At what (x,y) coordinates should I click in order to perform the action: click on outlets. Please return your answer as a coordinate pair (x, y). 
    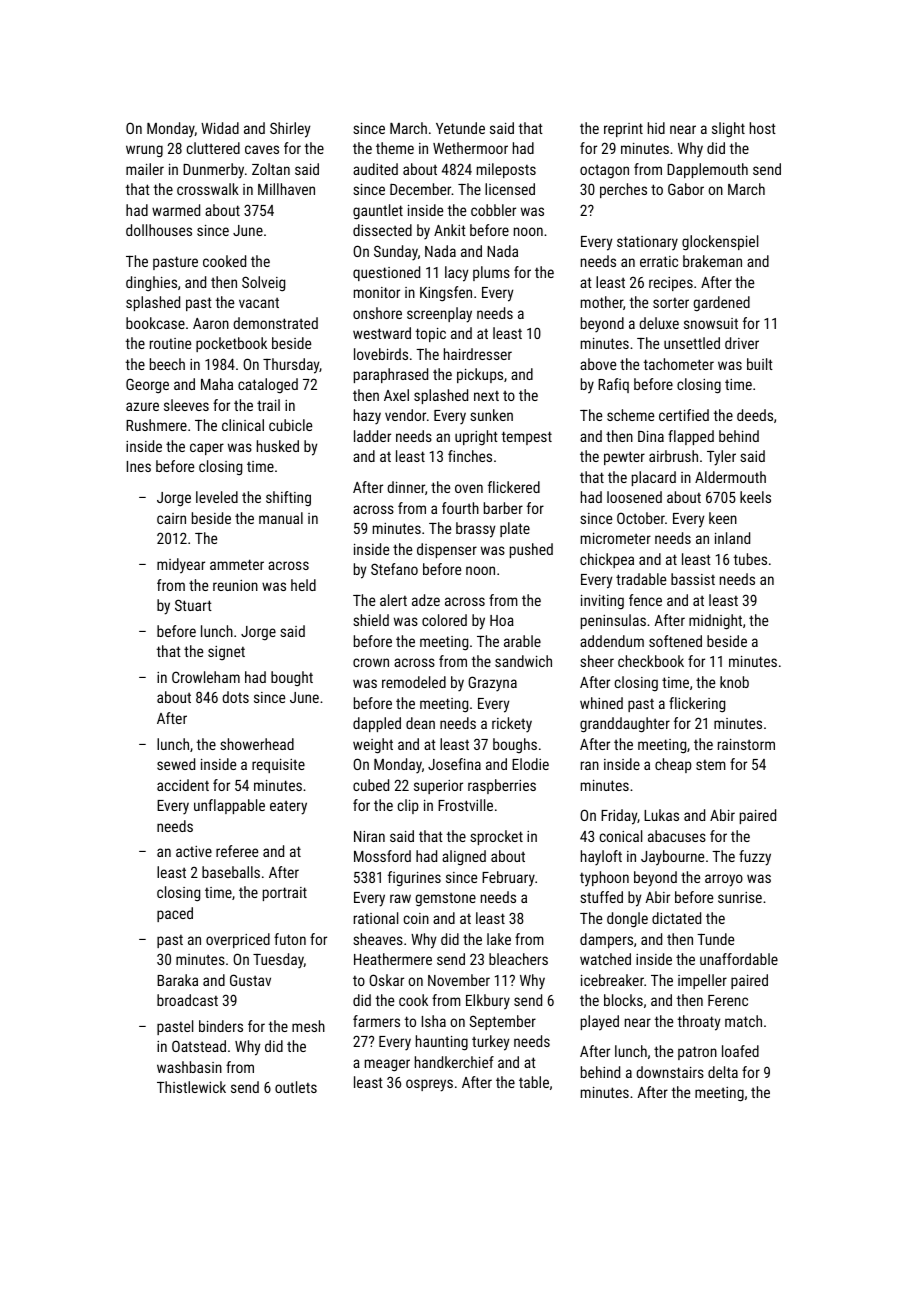
    Looking at the image, I should click on (296, 1087).
